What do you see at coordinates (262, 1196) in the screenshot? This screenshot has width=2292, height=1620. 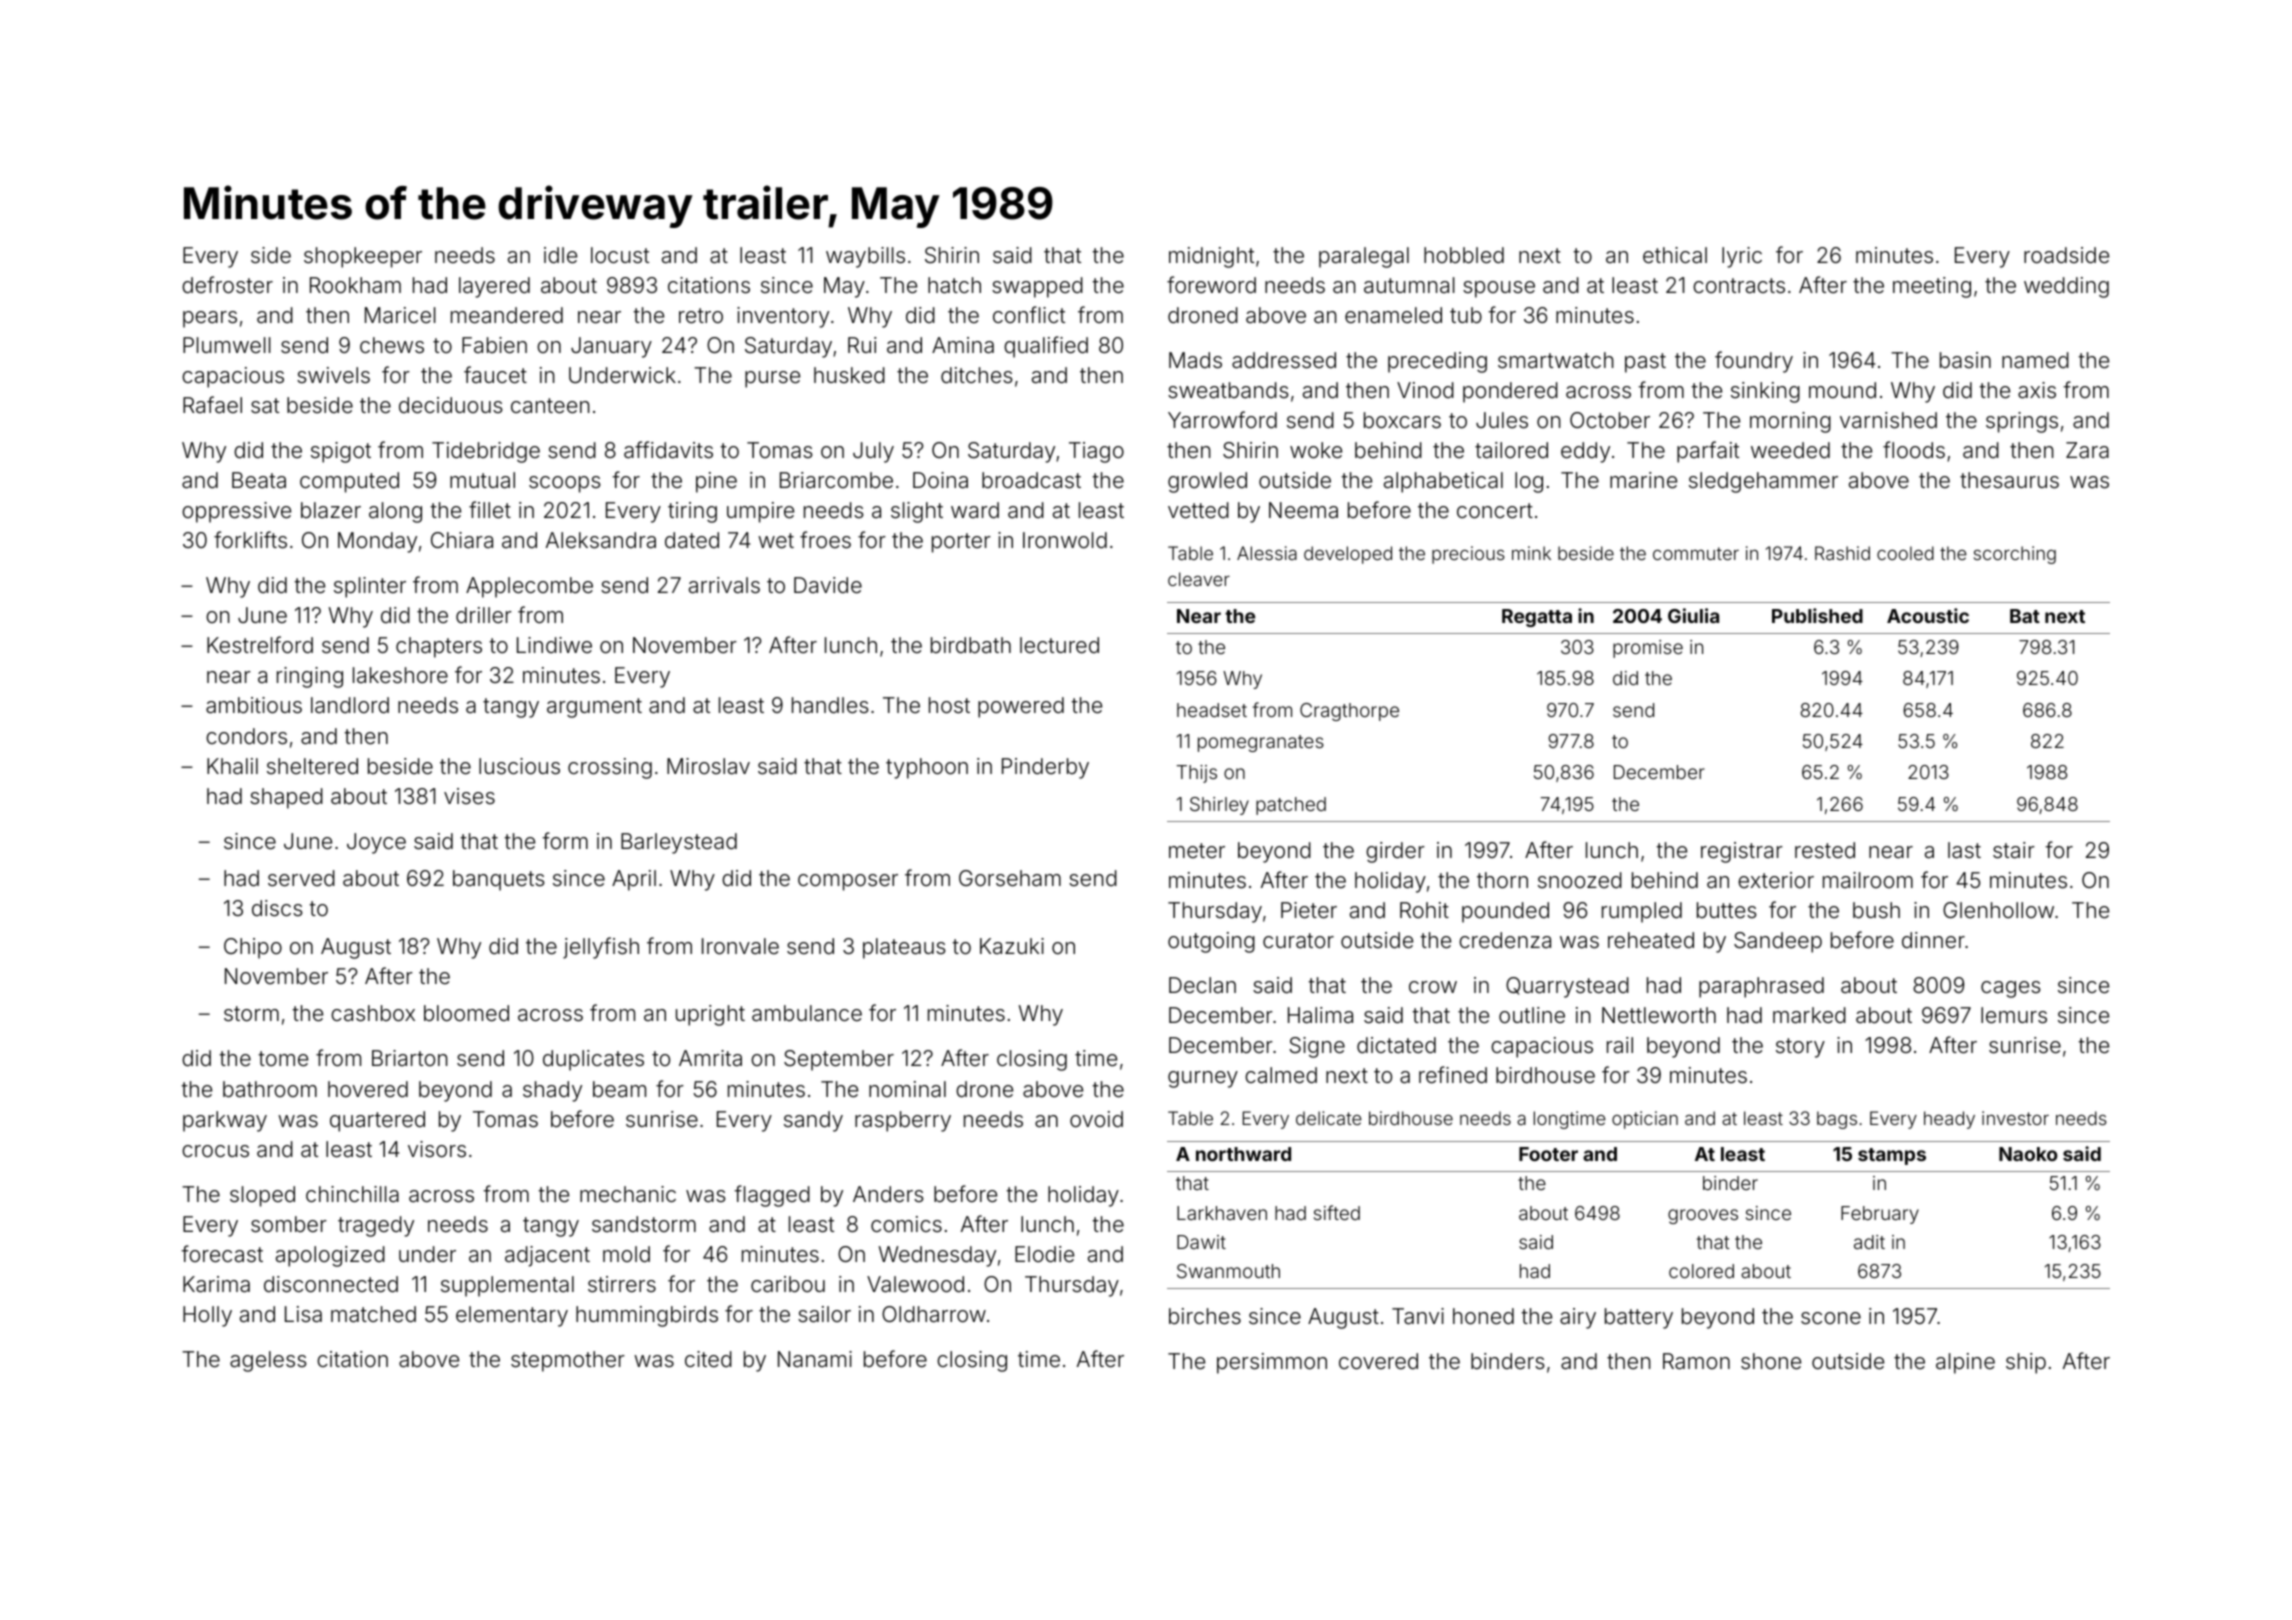 I see `sloped` at bounding box center [262, 1196].
